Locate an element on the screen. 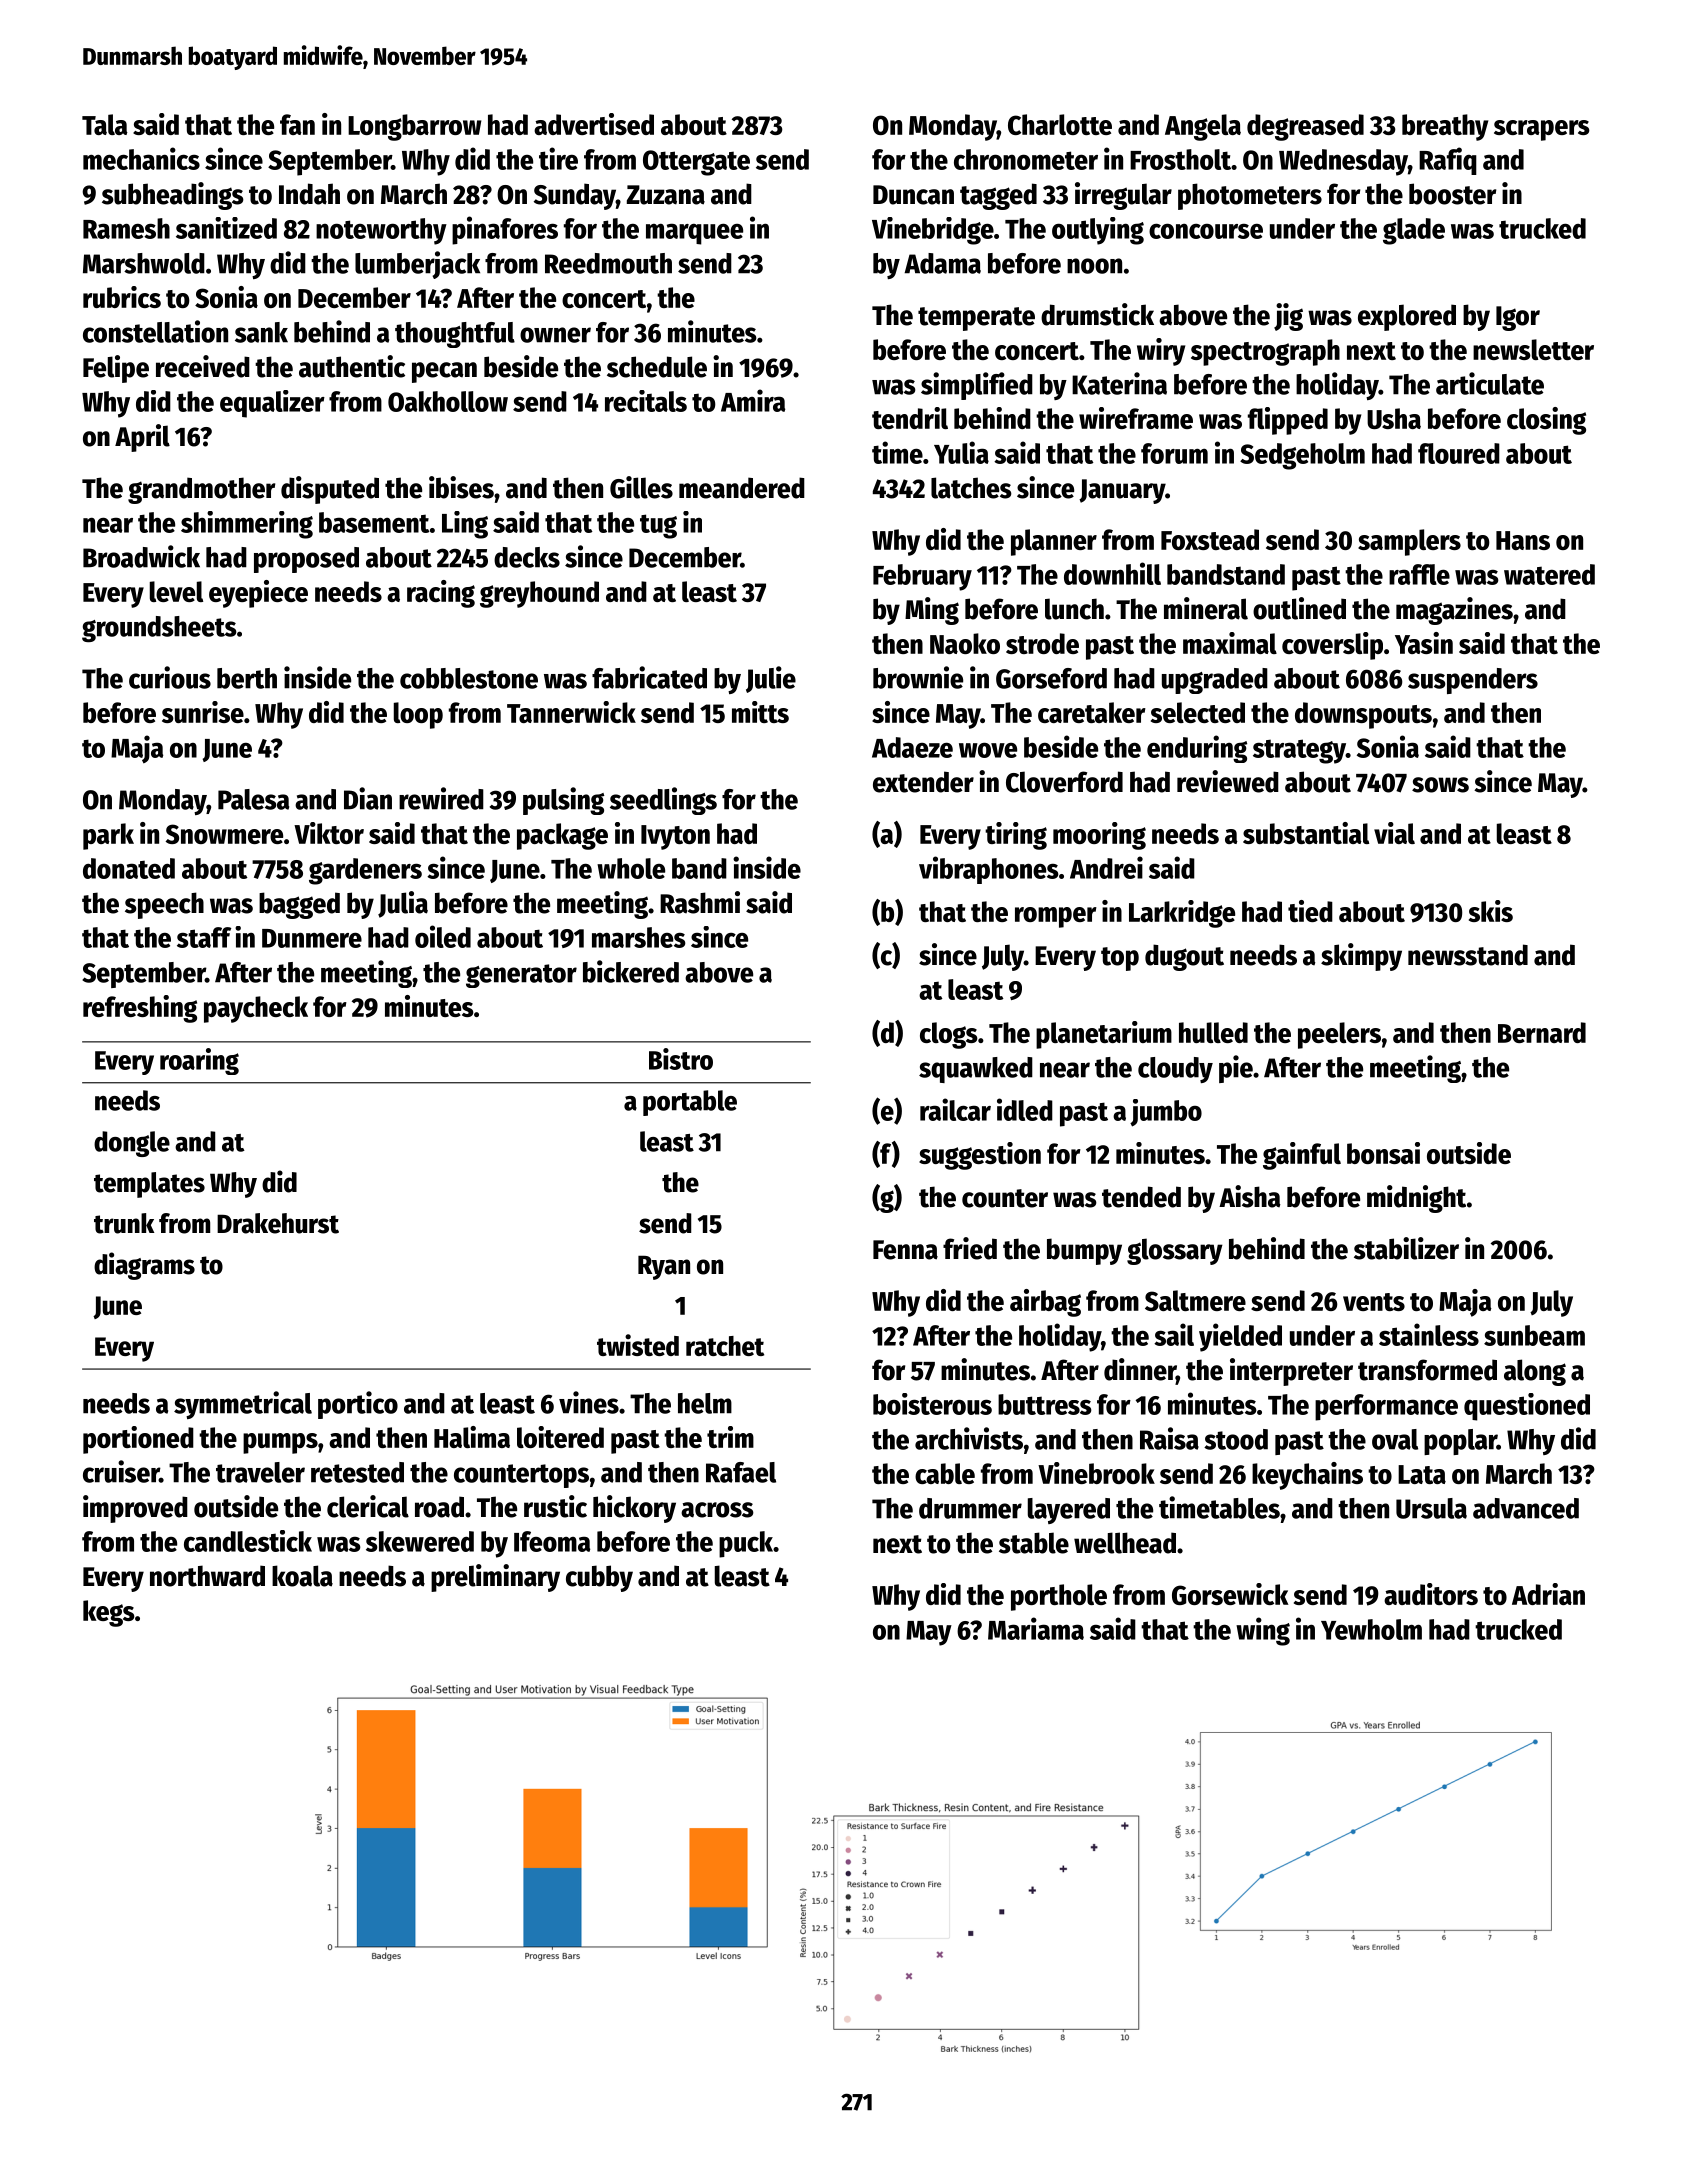  fan is located at coordinates (297, 124).
